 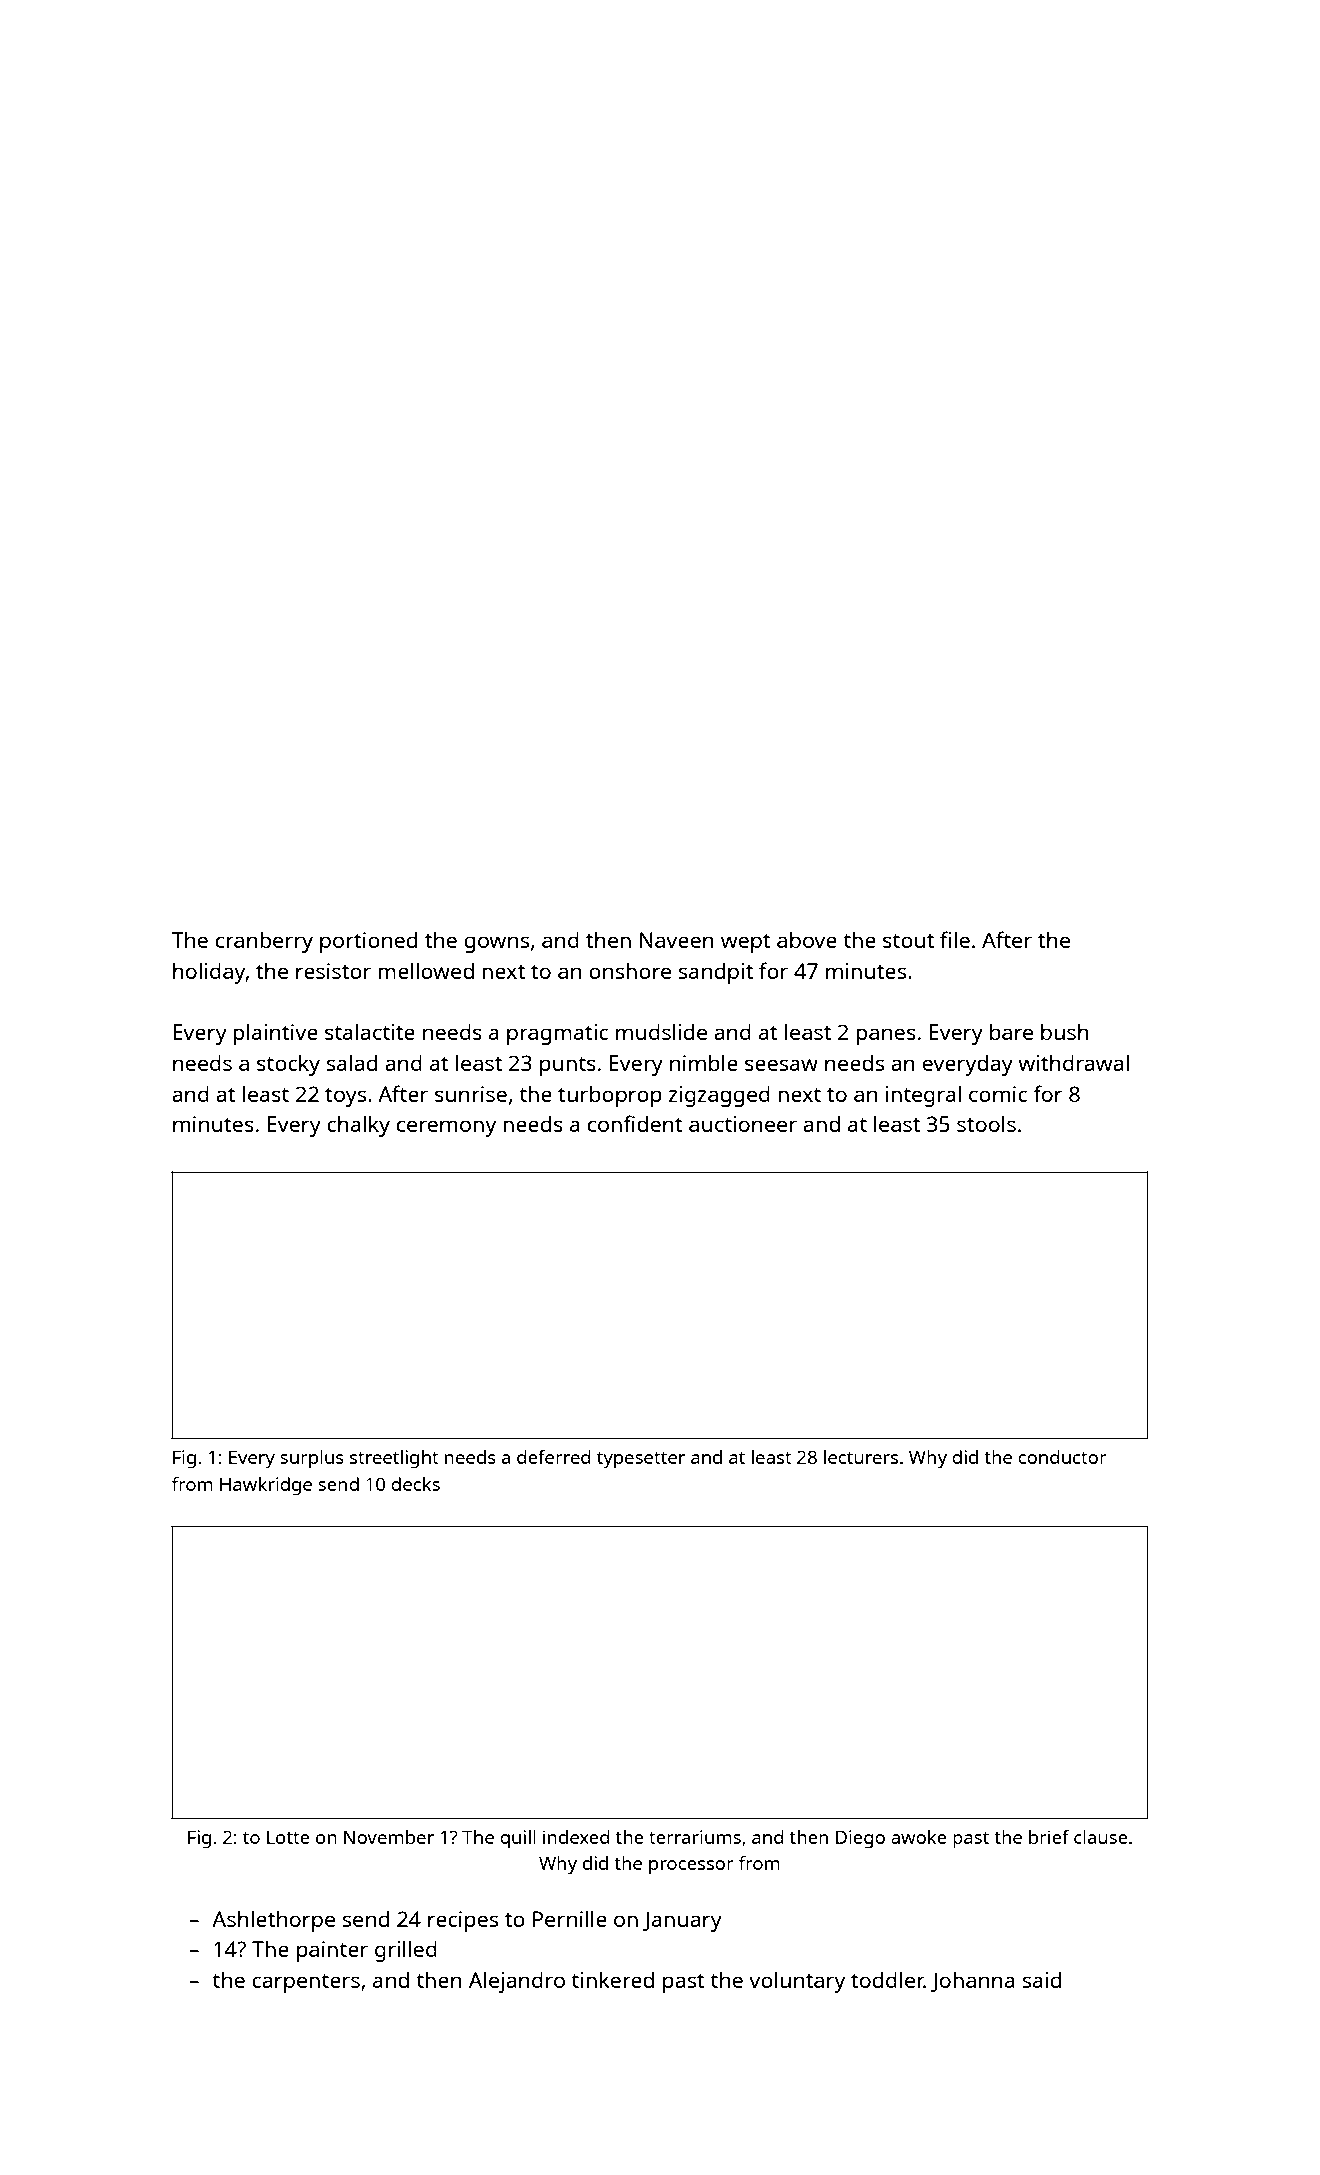 What do you see at coordinates (1062, 1457) in the document?
I see `conductor` at bounding box center [1062, 1457].
